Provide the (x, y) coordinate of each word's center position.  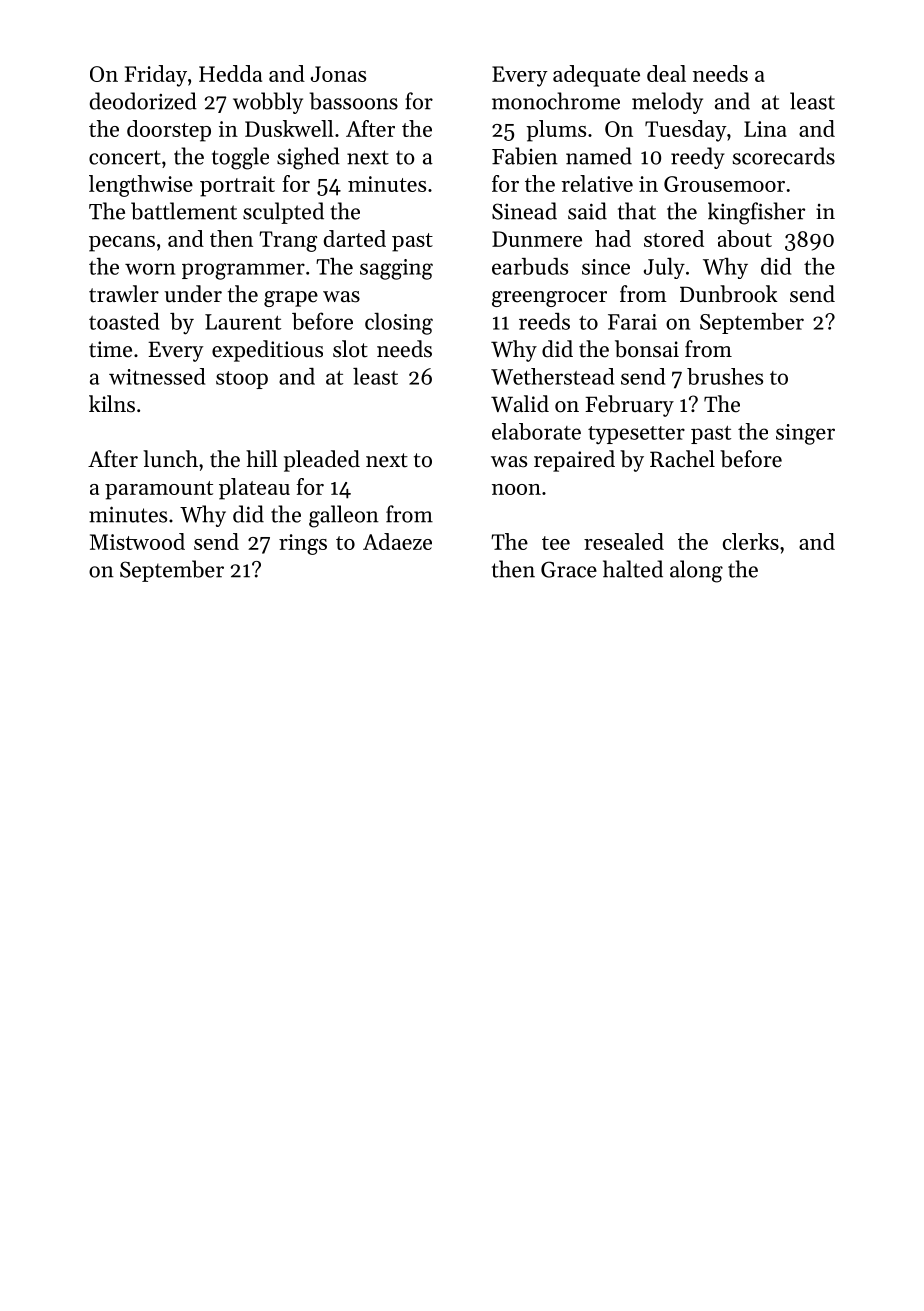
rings (303, 544)
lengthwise (141, 186)
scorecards (784, 156)
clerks (751, 541)
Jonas (338, 74)
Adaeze (397, 541)
